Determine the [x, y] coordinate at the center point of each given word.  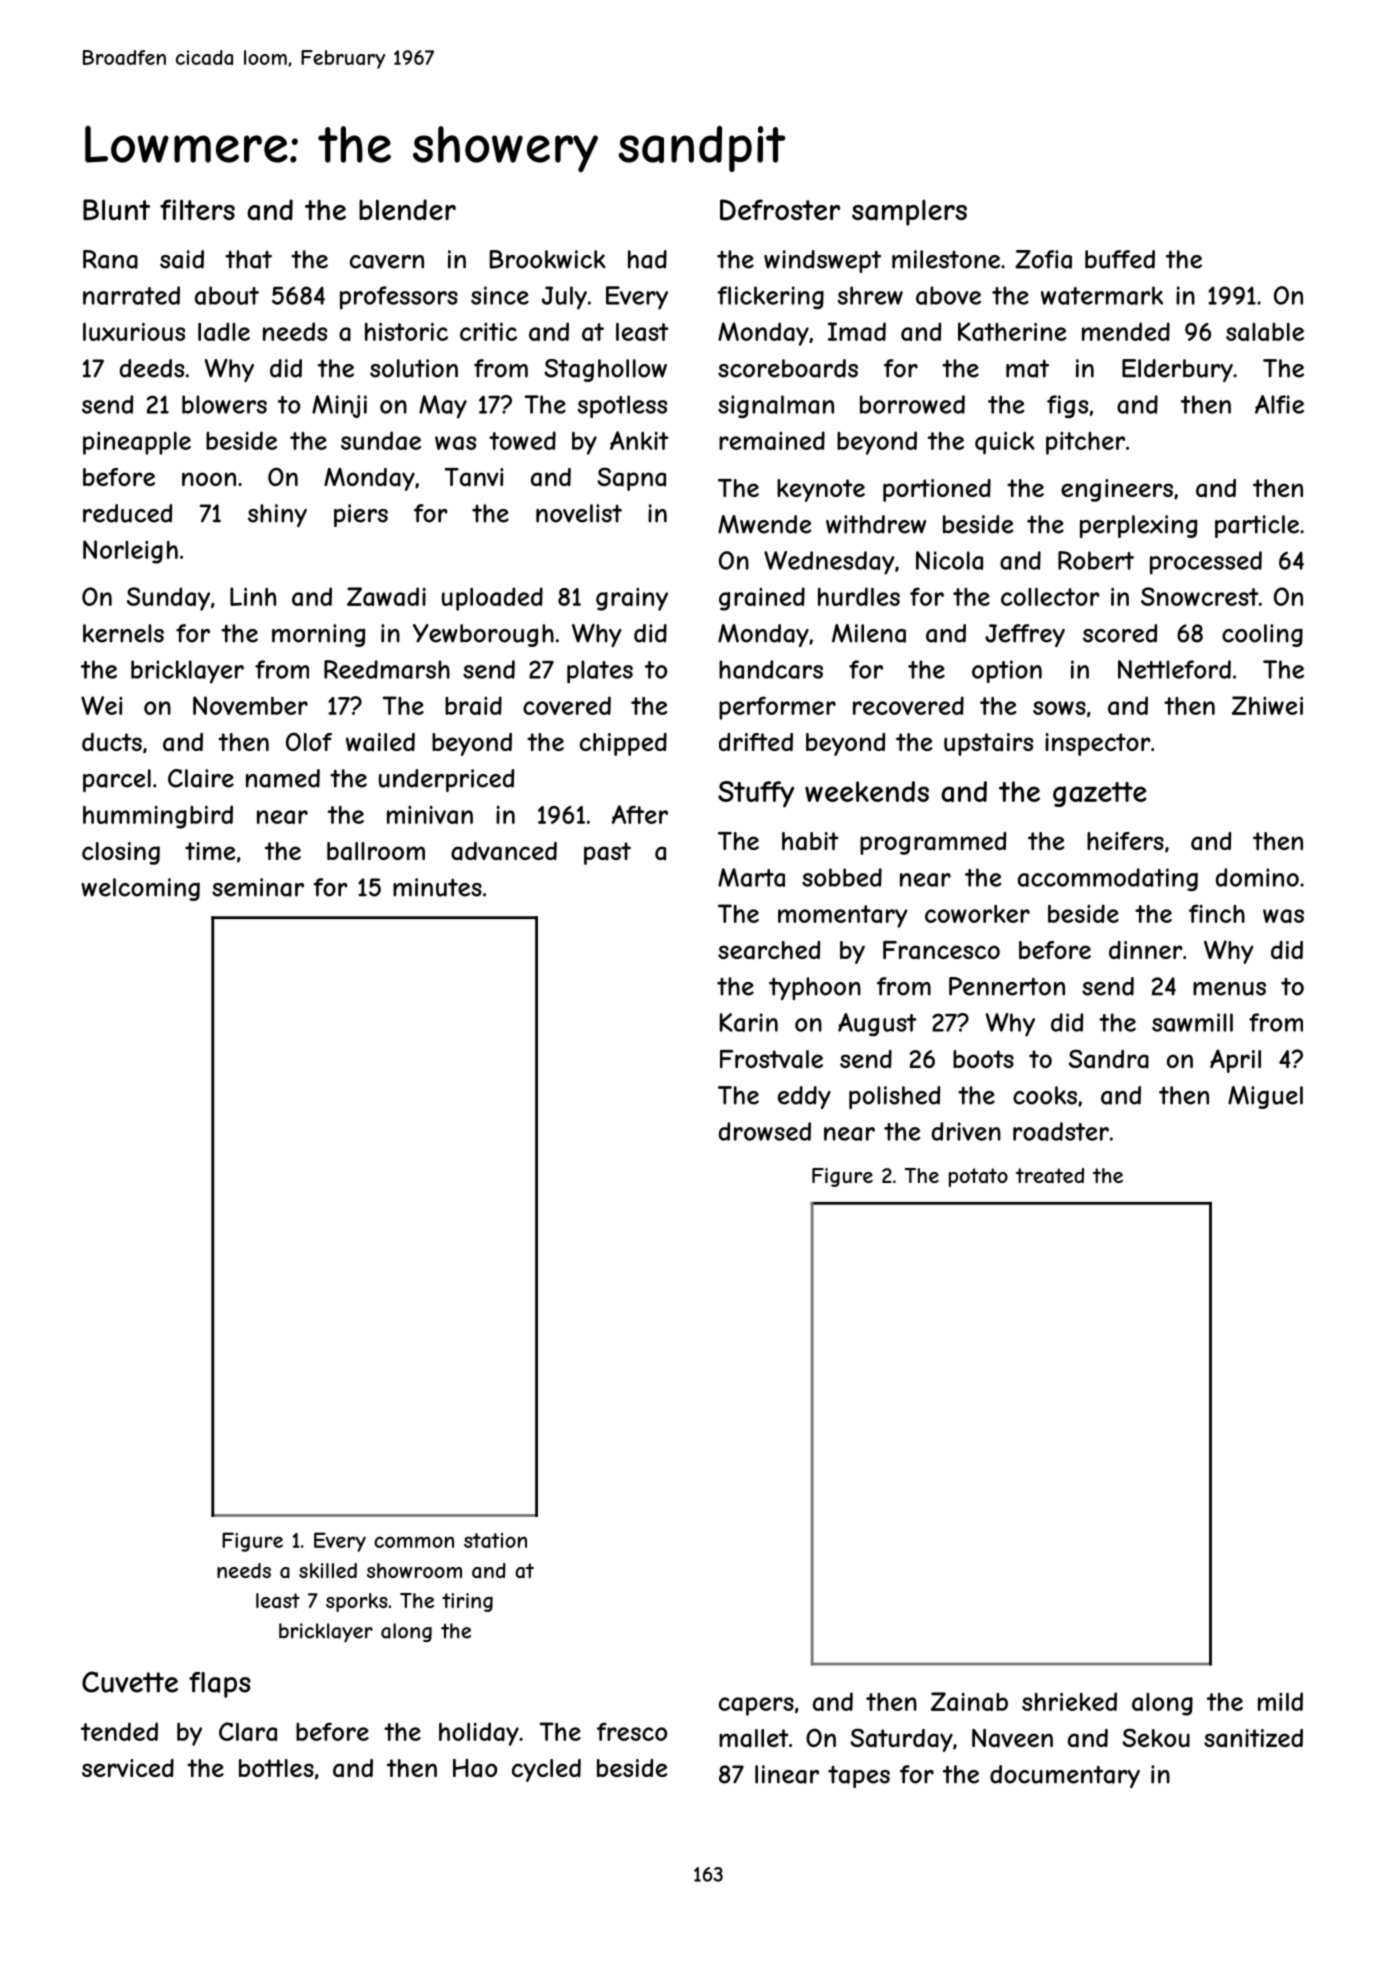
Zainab [969, 1701]
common [414, 1542]
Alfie [1279, 404]
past [607, 853]
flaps [220, 1685]
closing [121, 853]
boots [983, 1059]
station [495, 1540]
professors [399, 298]
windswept [822, 261]
